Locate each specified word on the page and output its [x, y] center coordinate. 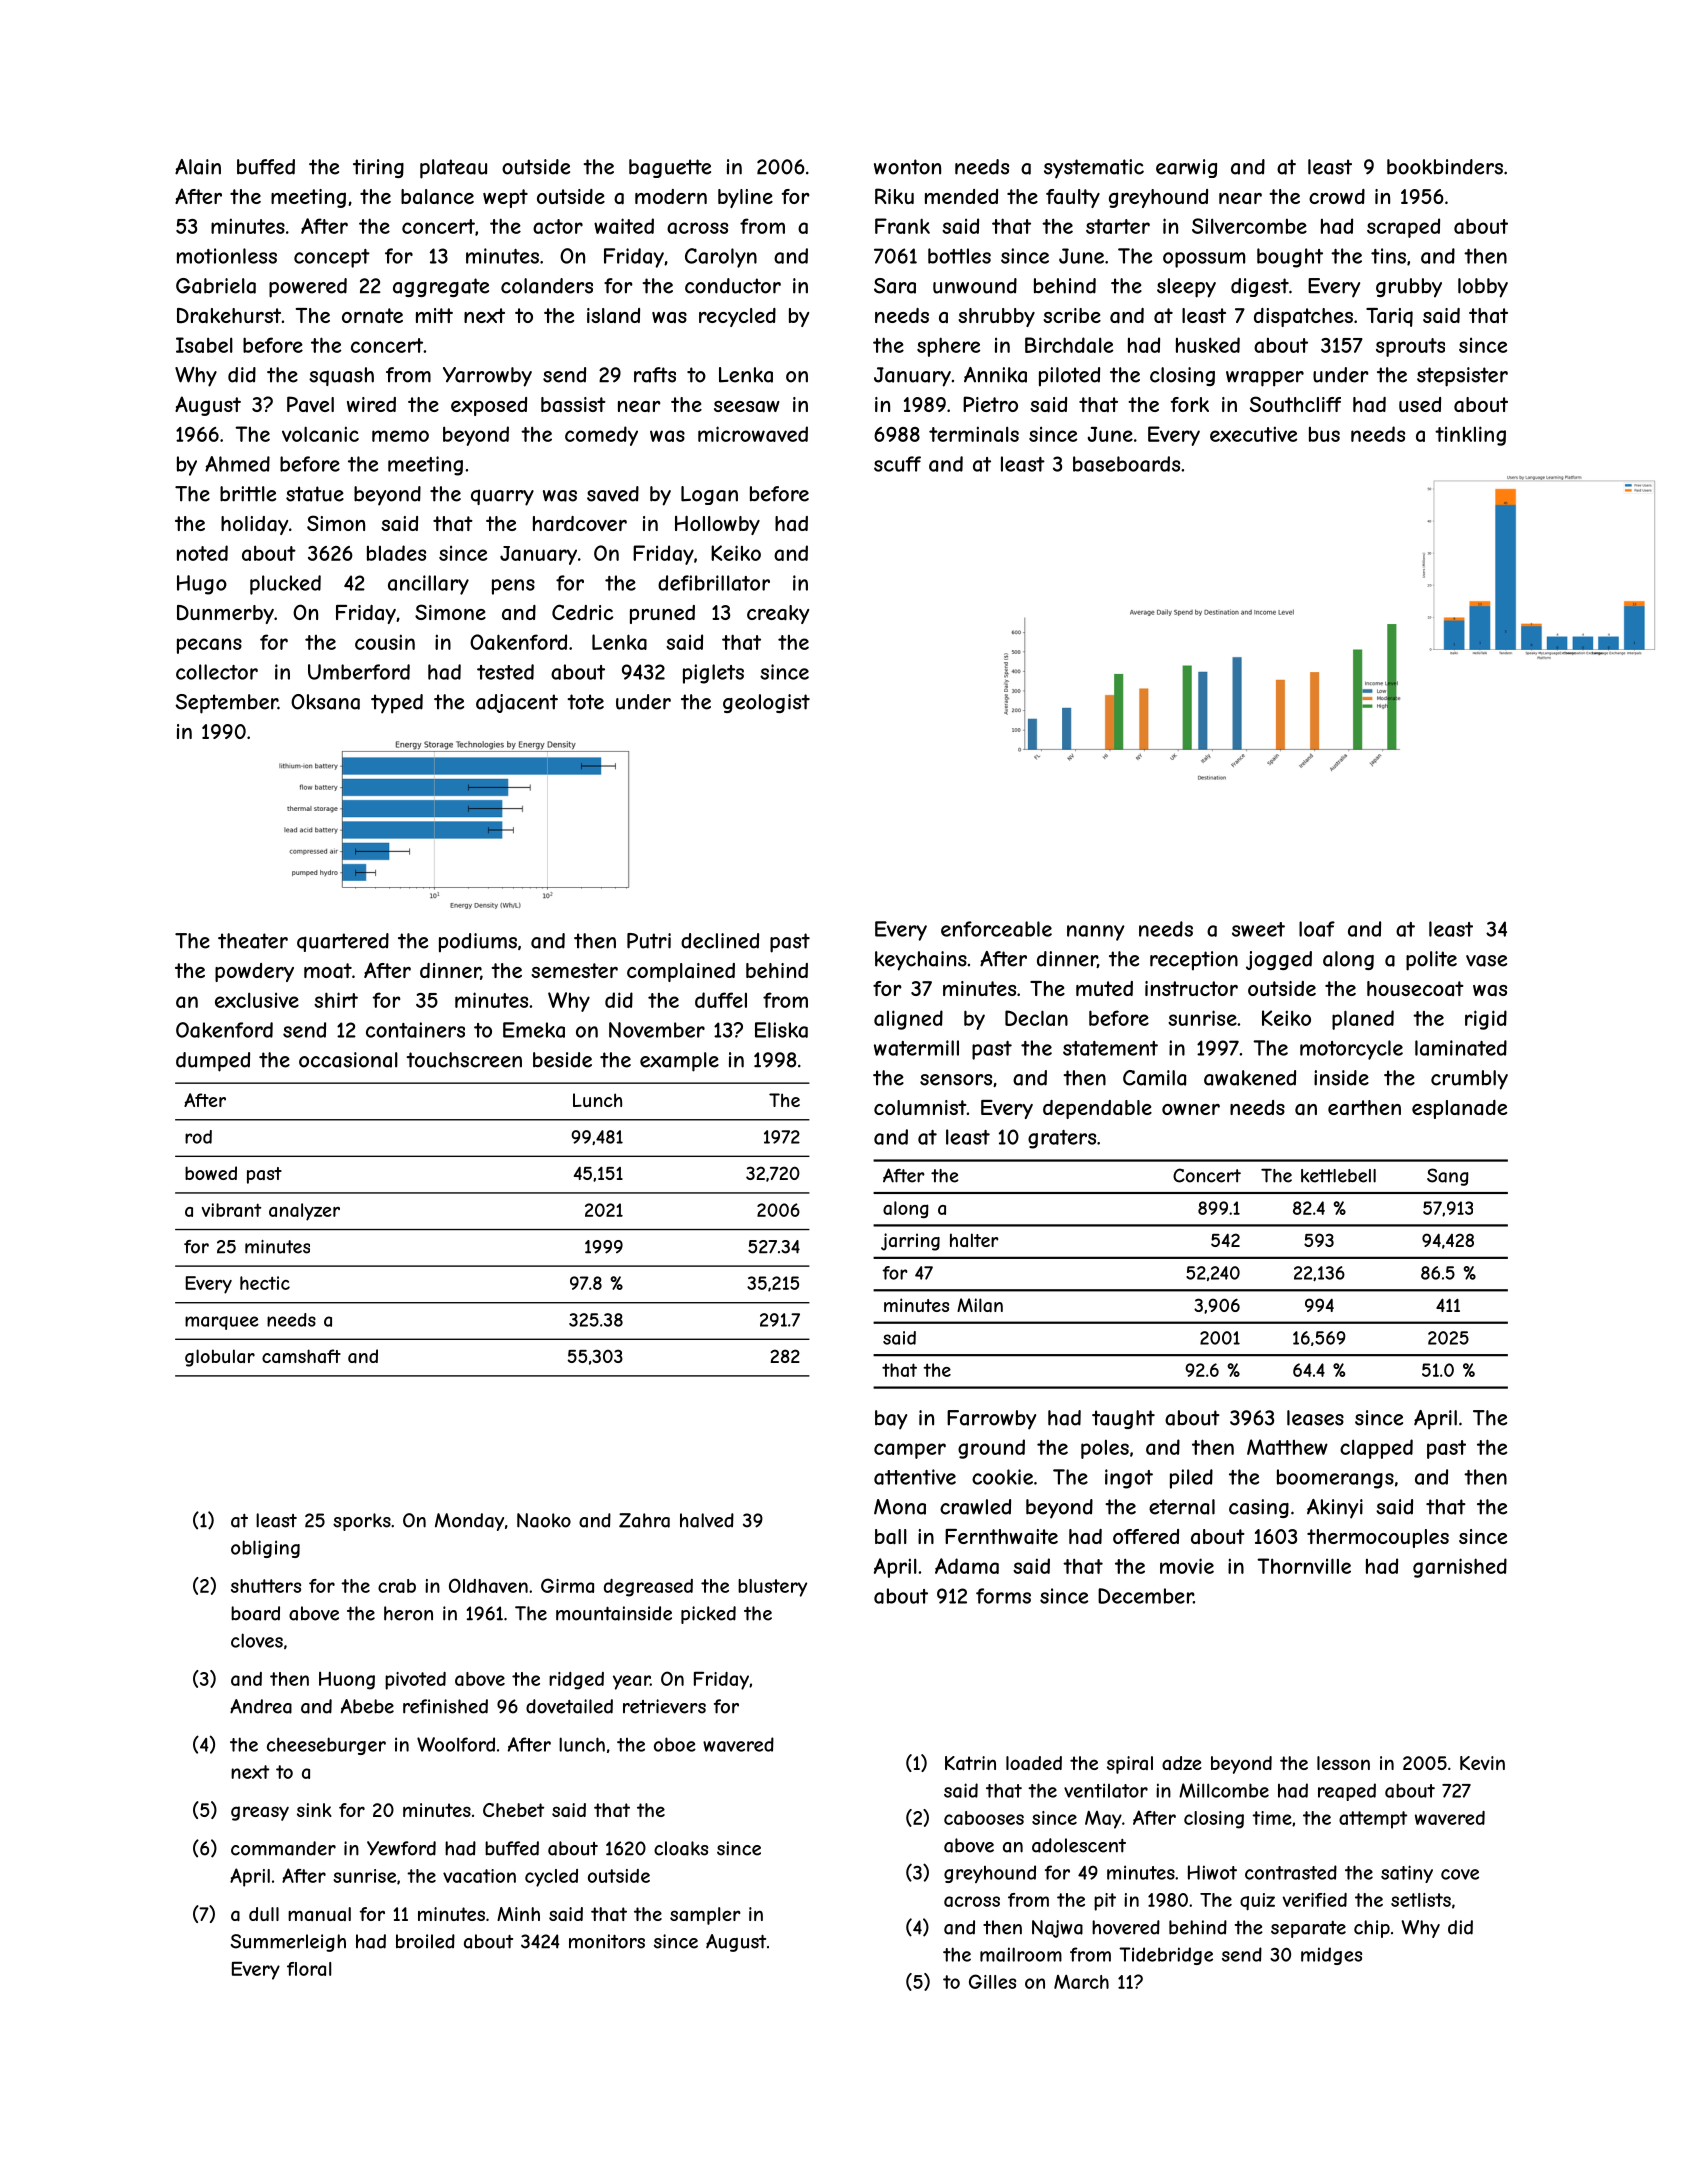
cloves [257, 1640]
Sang [1448, 1177]
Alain [198, 167]
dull [264, 1914]
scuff [897, 464]
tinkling [1470, 436]
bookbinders [1445, 167]
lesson [1343, 1763]
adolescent [1079, 1845]
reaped [1347, 1792]
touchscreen [464, 1060]
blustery [772, 1588]
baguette [670, 168]
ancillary [428, 585]
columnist [920, 1107]
